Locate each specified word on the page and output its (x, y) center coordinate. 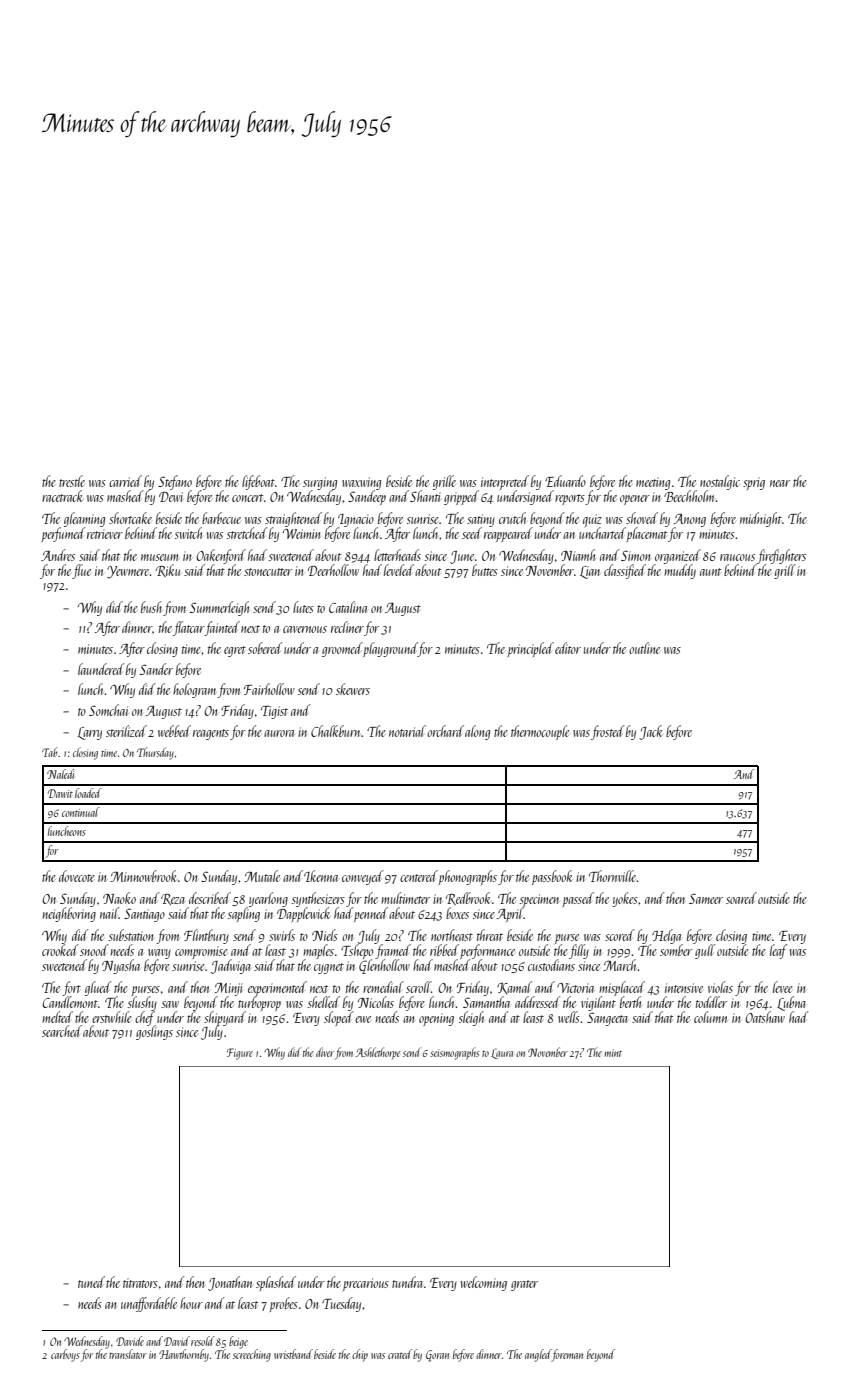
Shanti (425, 496)
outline (644, 648)
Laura (502, 1053)
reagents (211, 734)
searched (62, 1031)
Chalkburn (335, 731)
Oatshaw (765, 1017)
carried (125, 481)
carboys (65, 1355)
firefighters (781, 556)
